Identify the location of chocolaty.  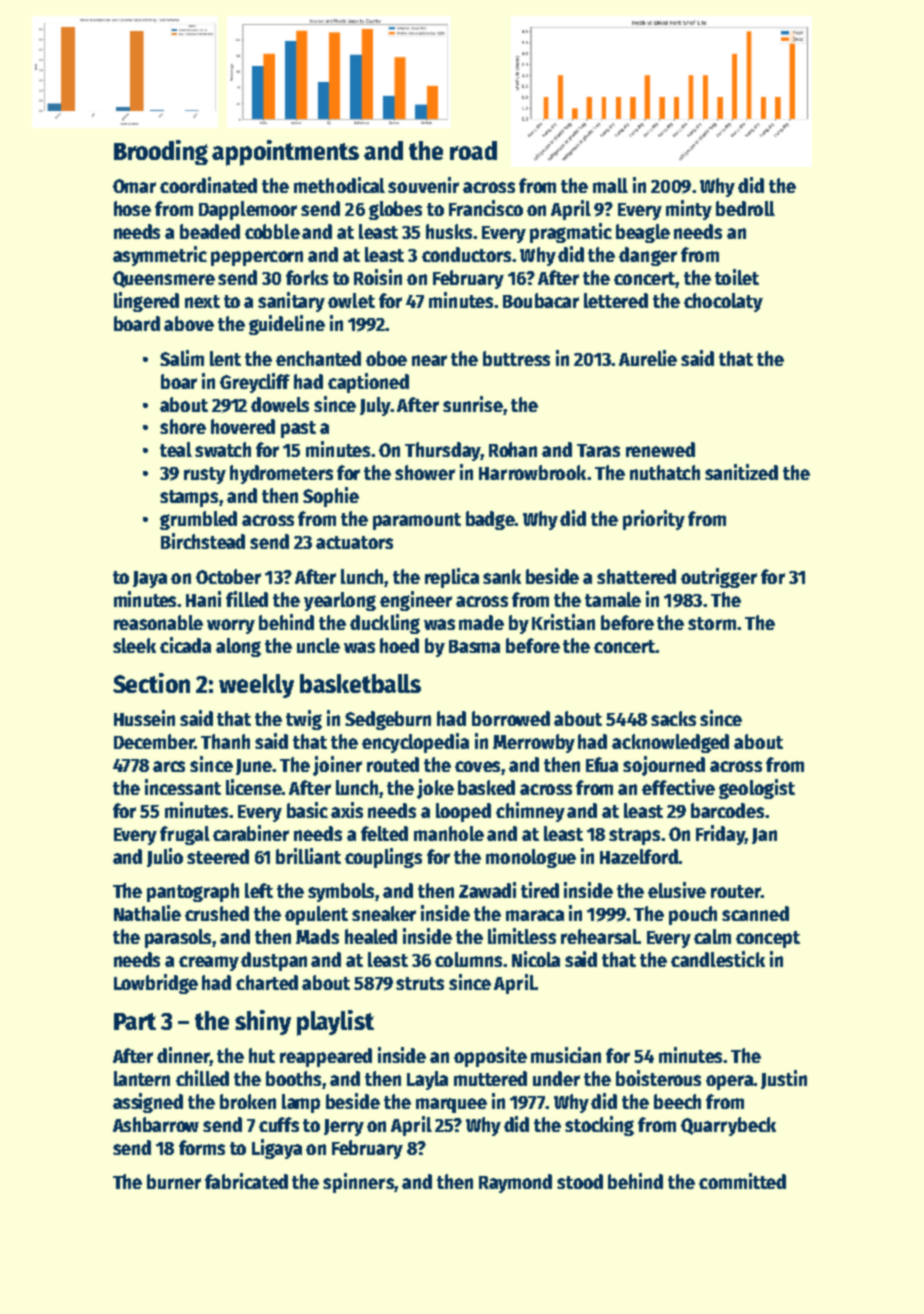
(723, 302).
